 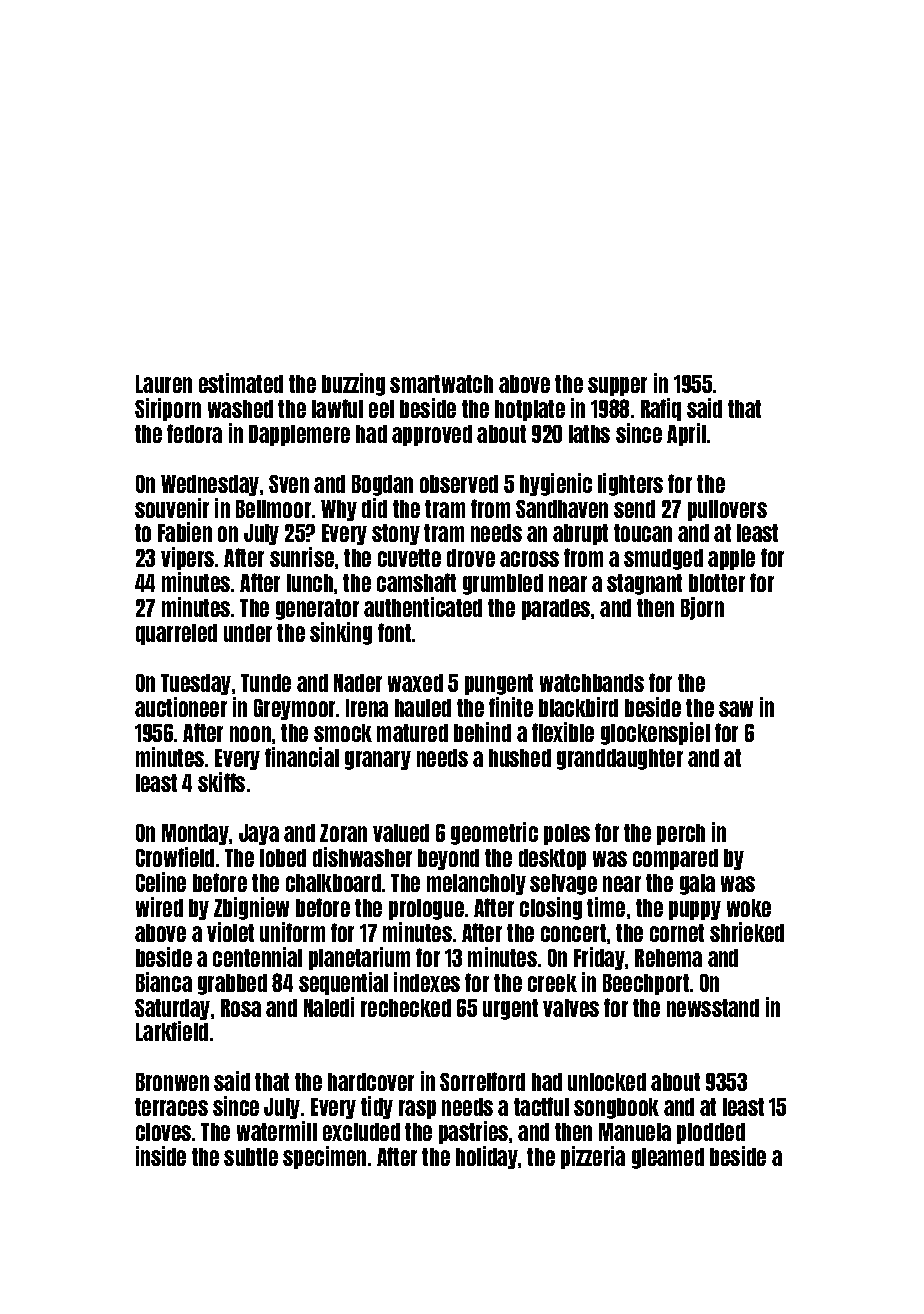 I want to click on perch, so click(x=681, y=834).
